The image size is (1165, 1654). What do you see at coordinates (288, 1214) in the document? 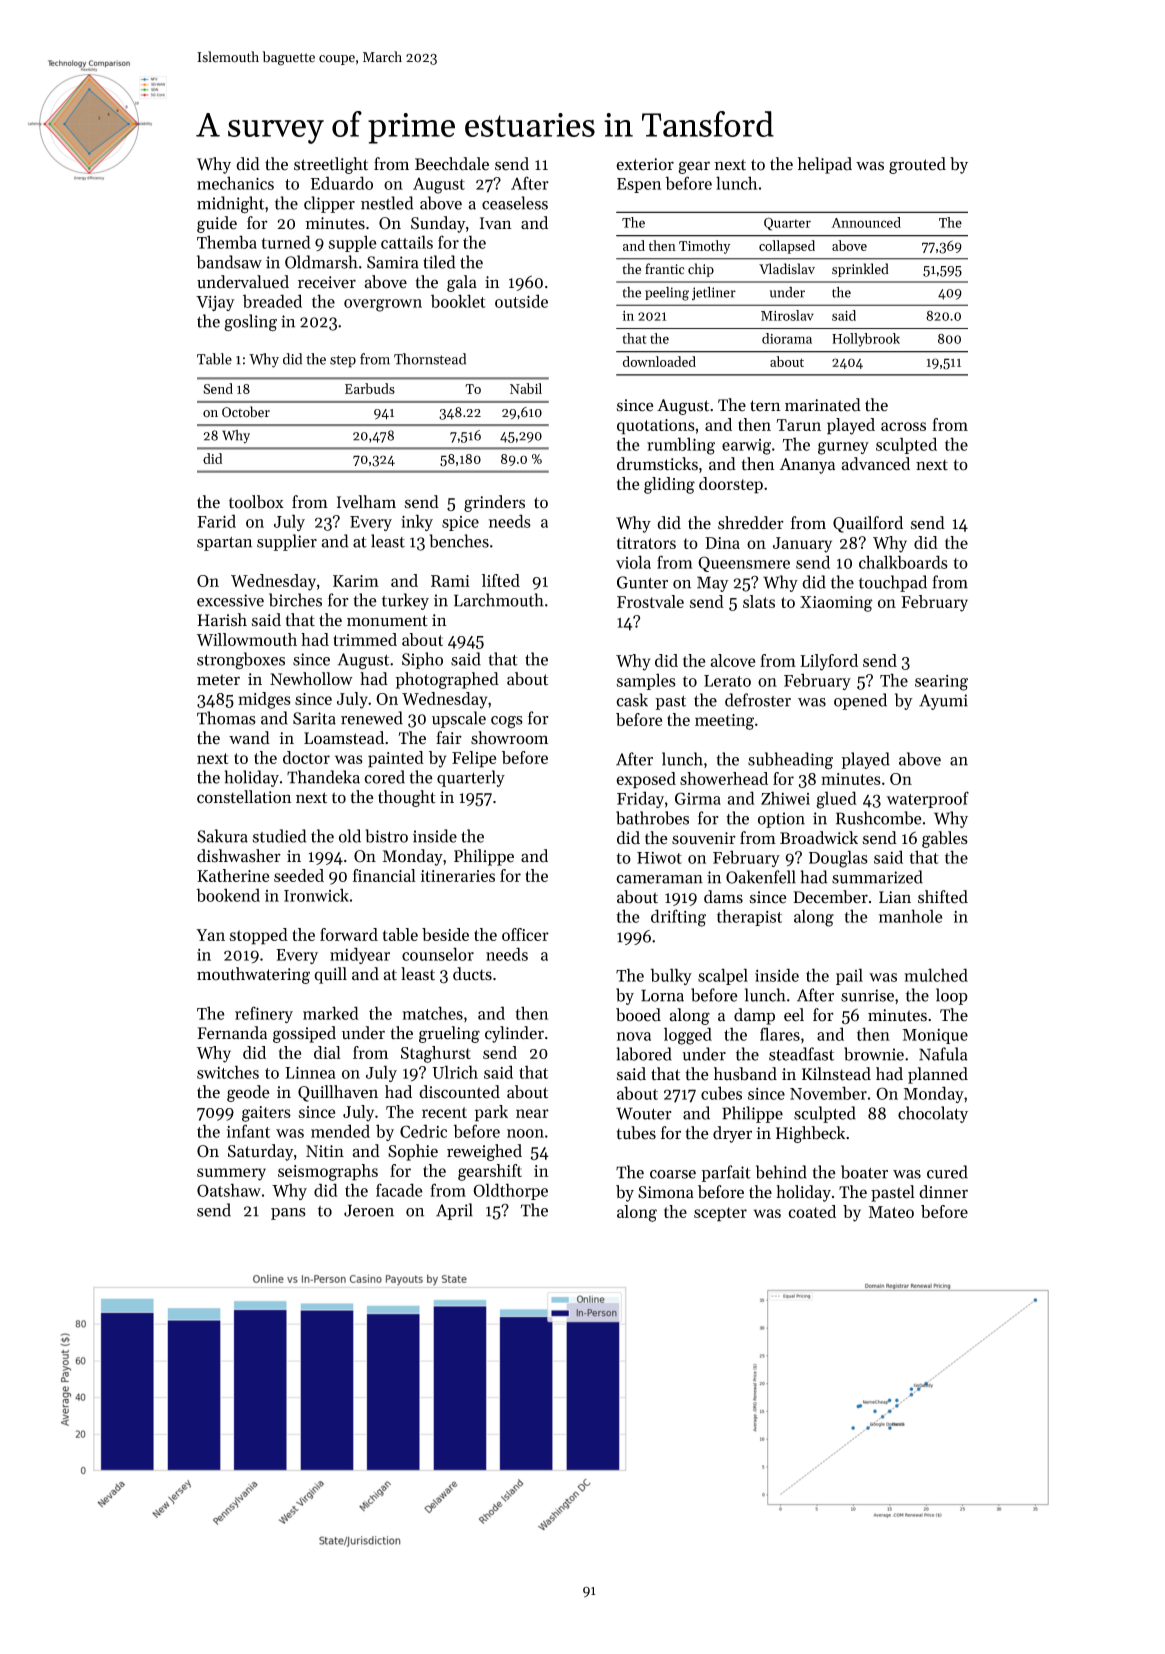
I see `pans` at bounding box center [288, 1214].
